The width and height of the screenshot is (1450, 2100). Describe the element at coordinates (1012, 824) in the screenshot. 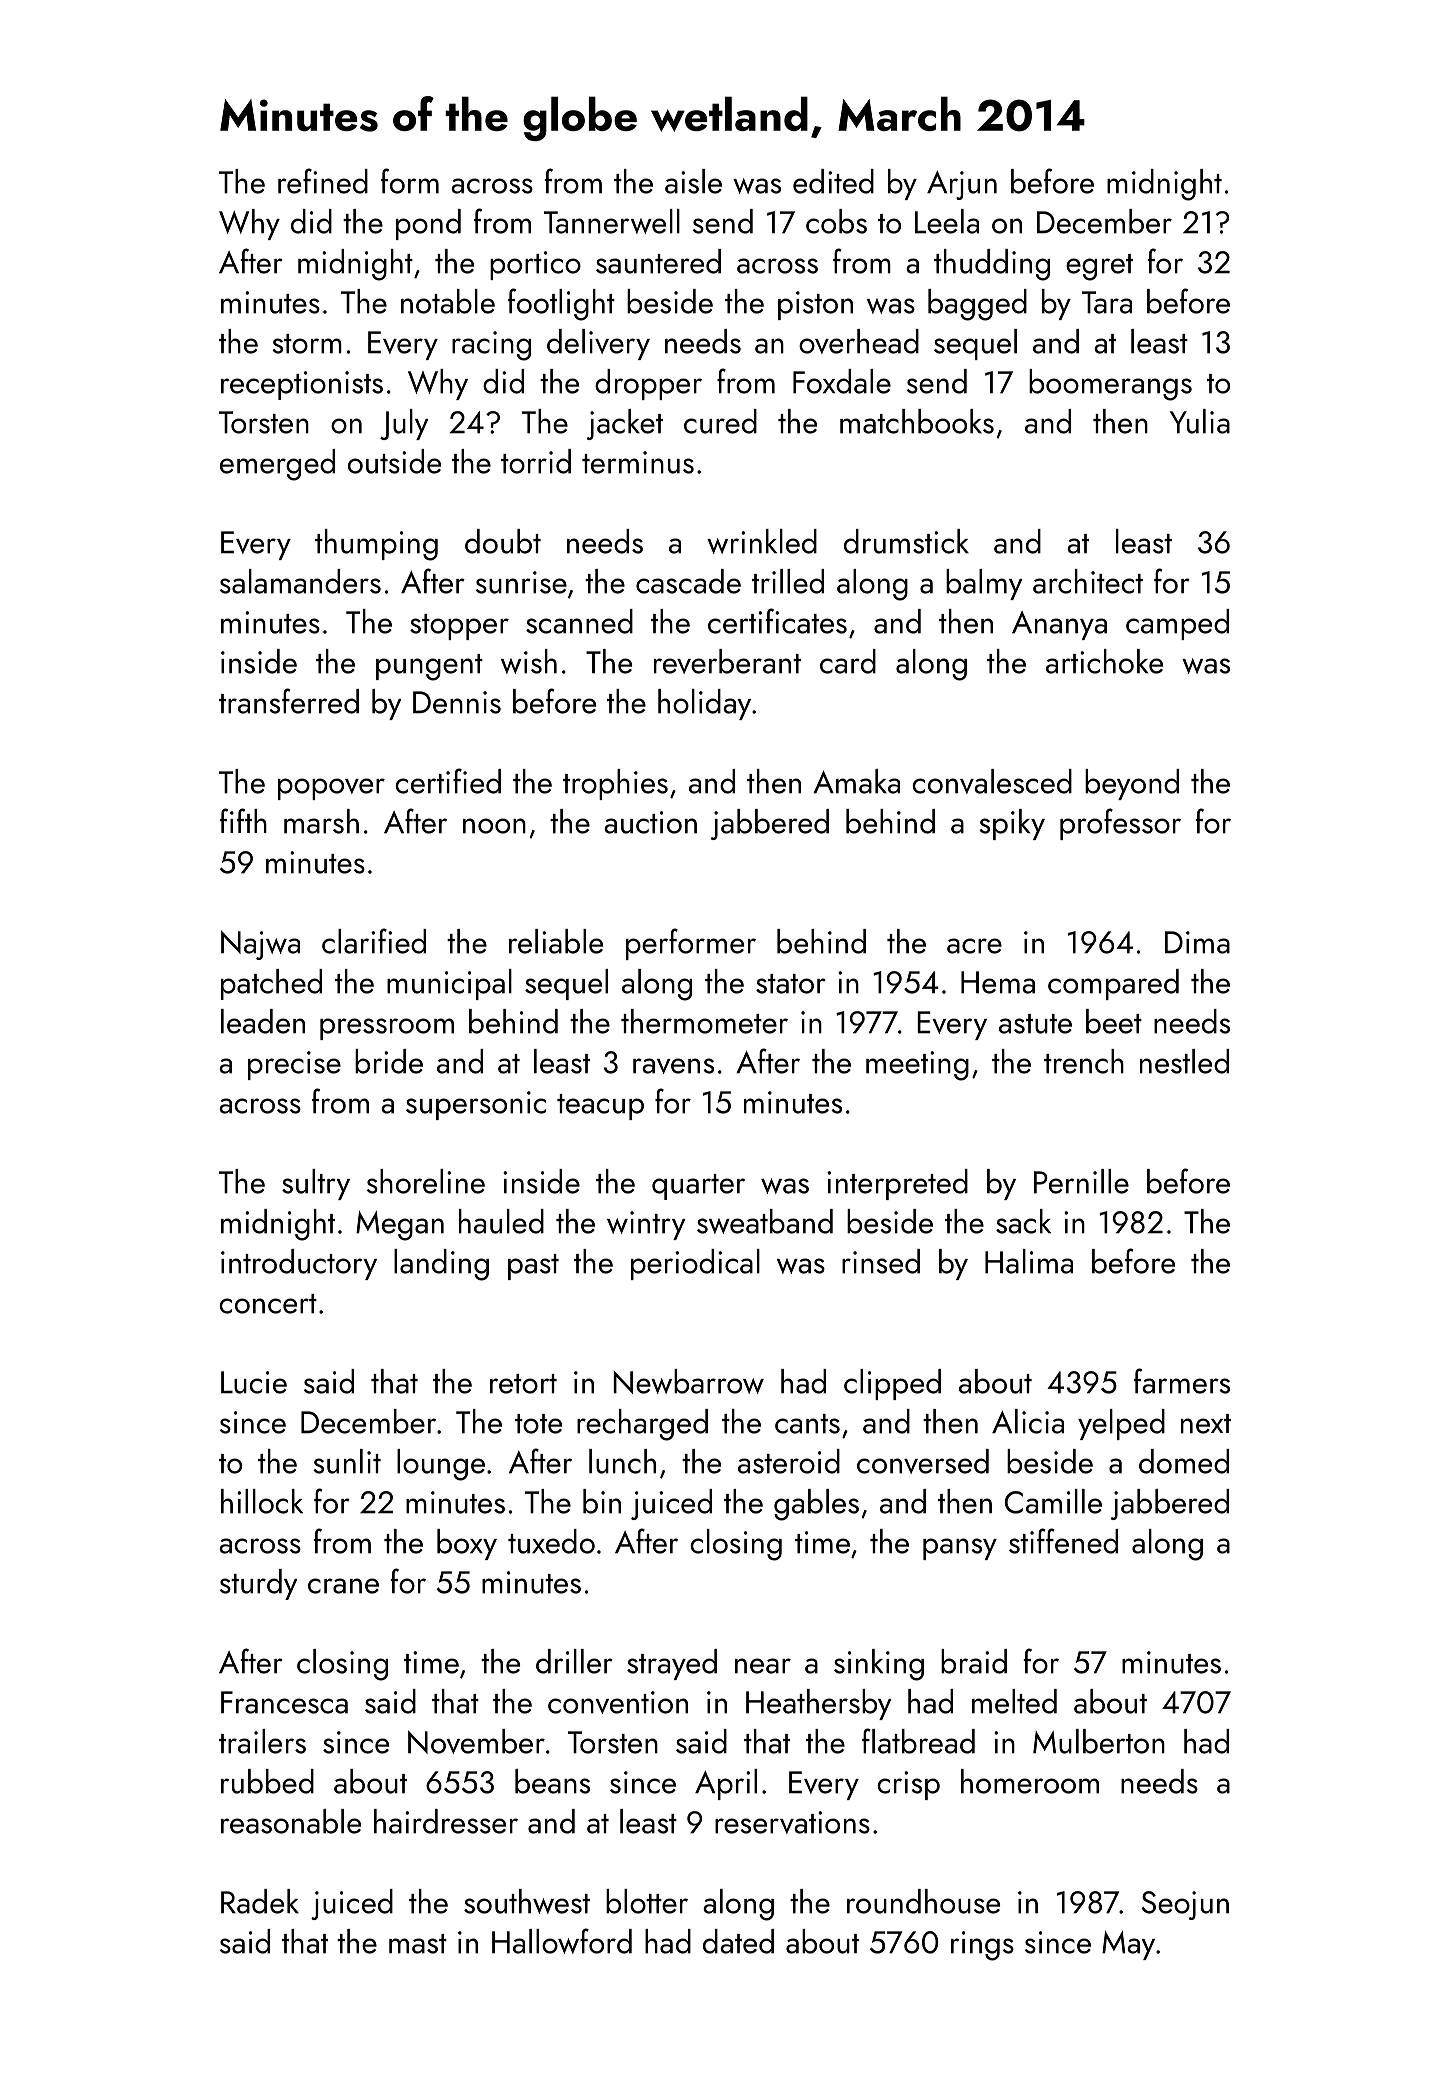

I see `spiky` at that location.
